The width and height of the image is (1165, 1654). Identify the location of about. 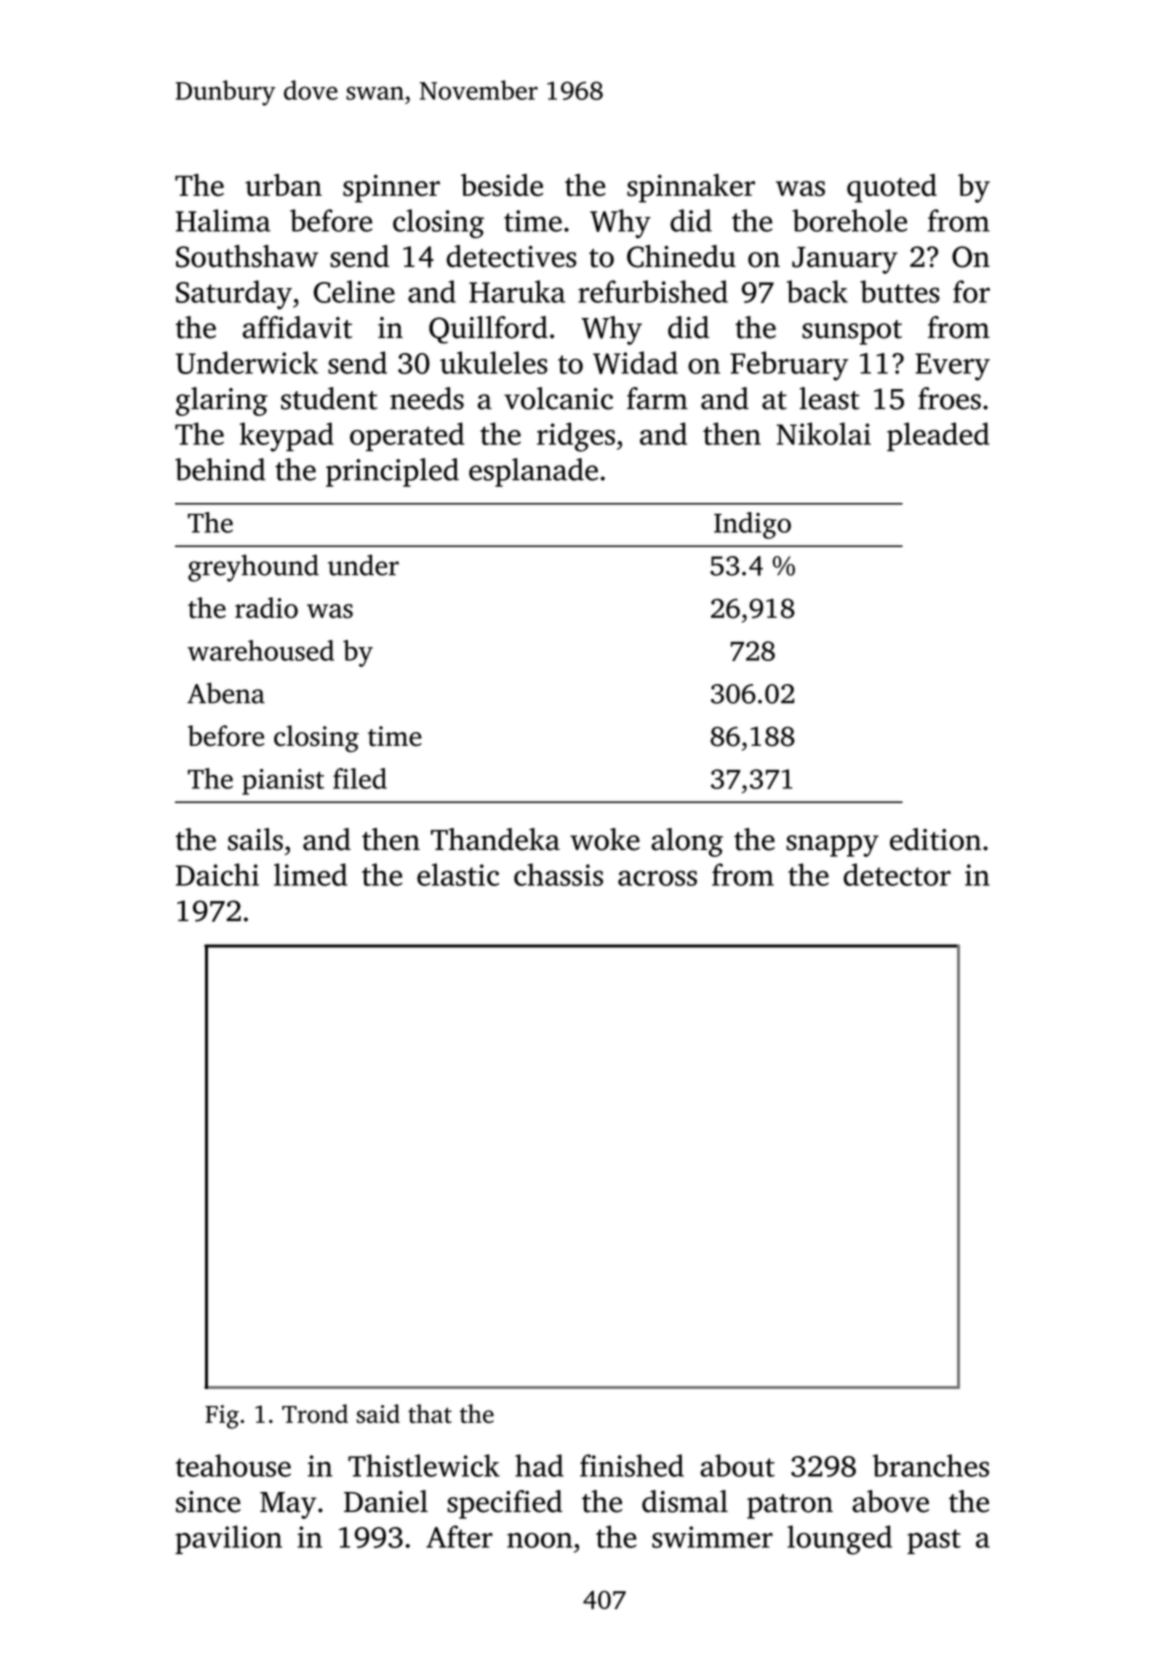
(737, 1465).
